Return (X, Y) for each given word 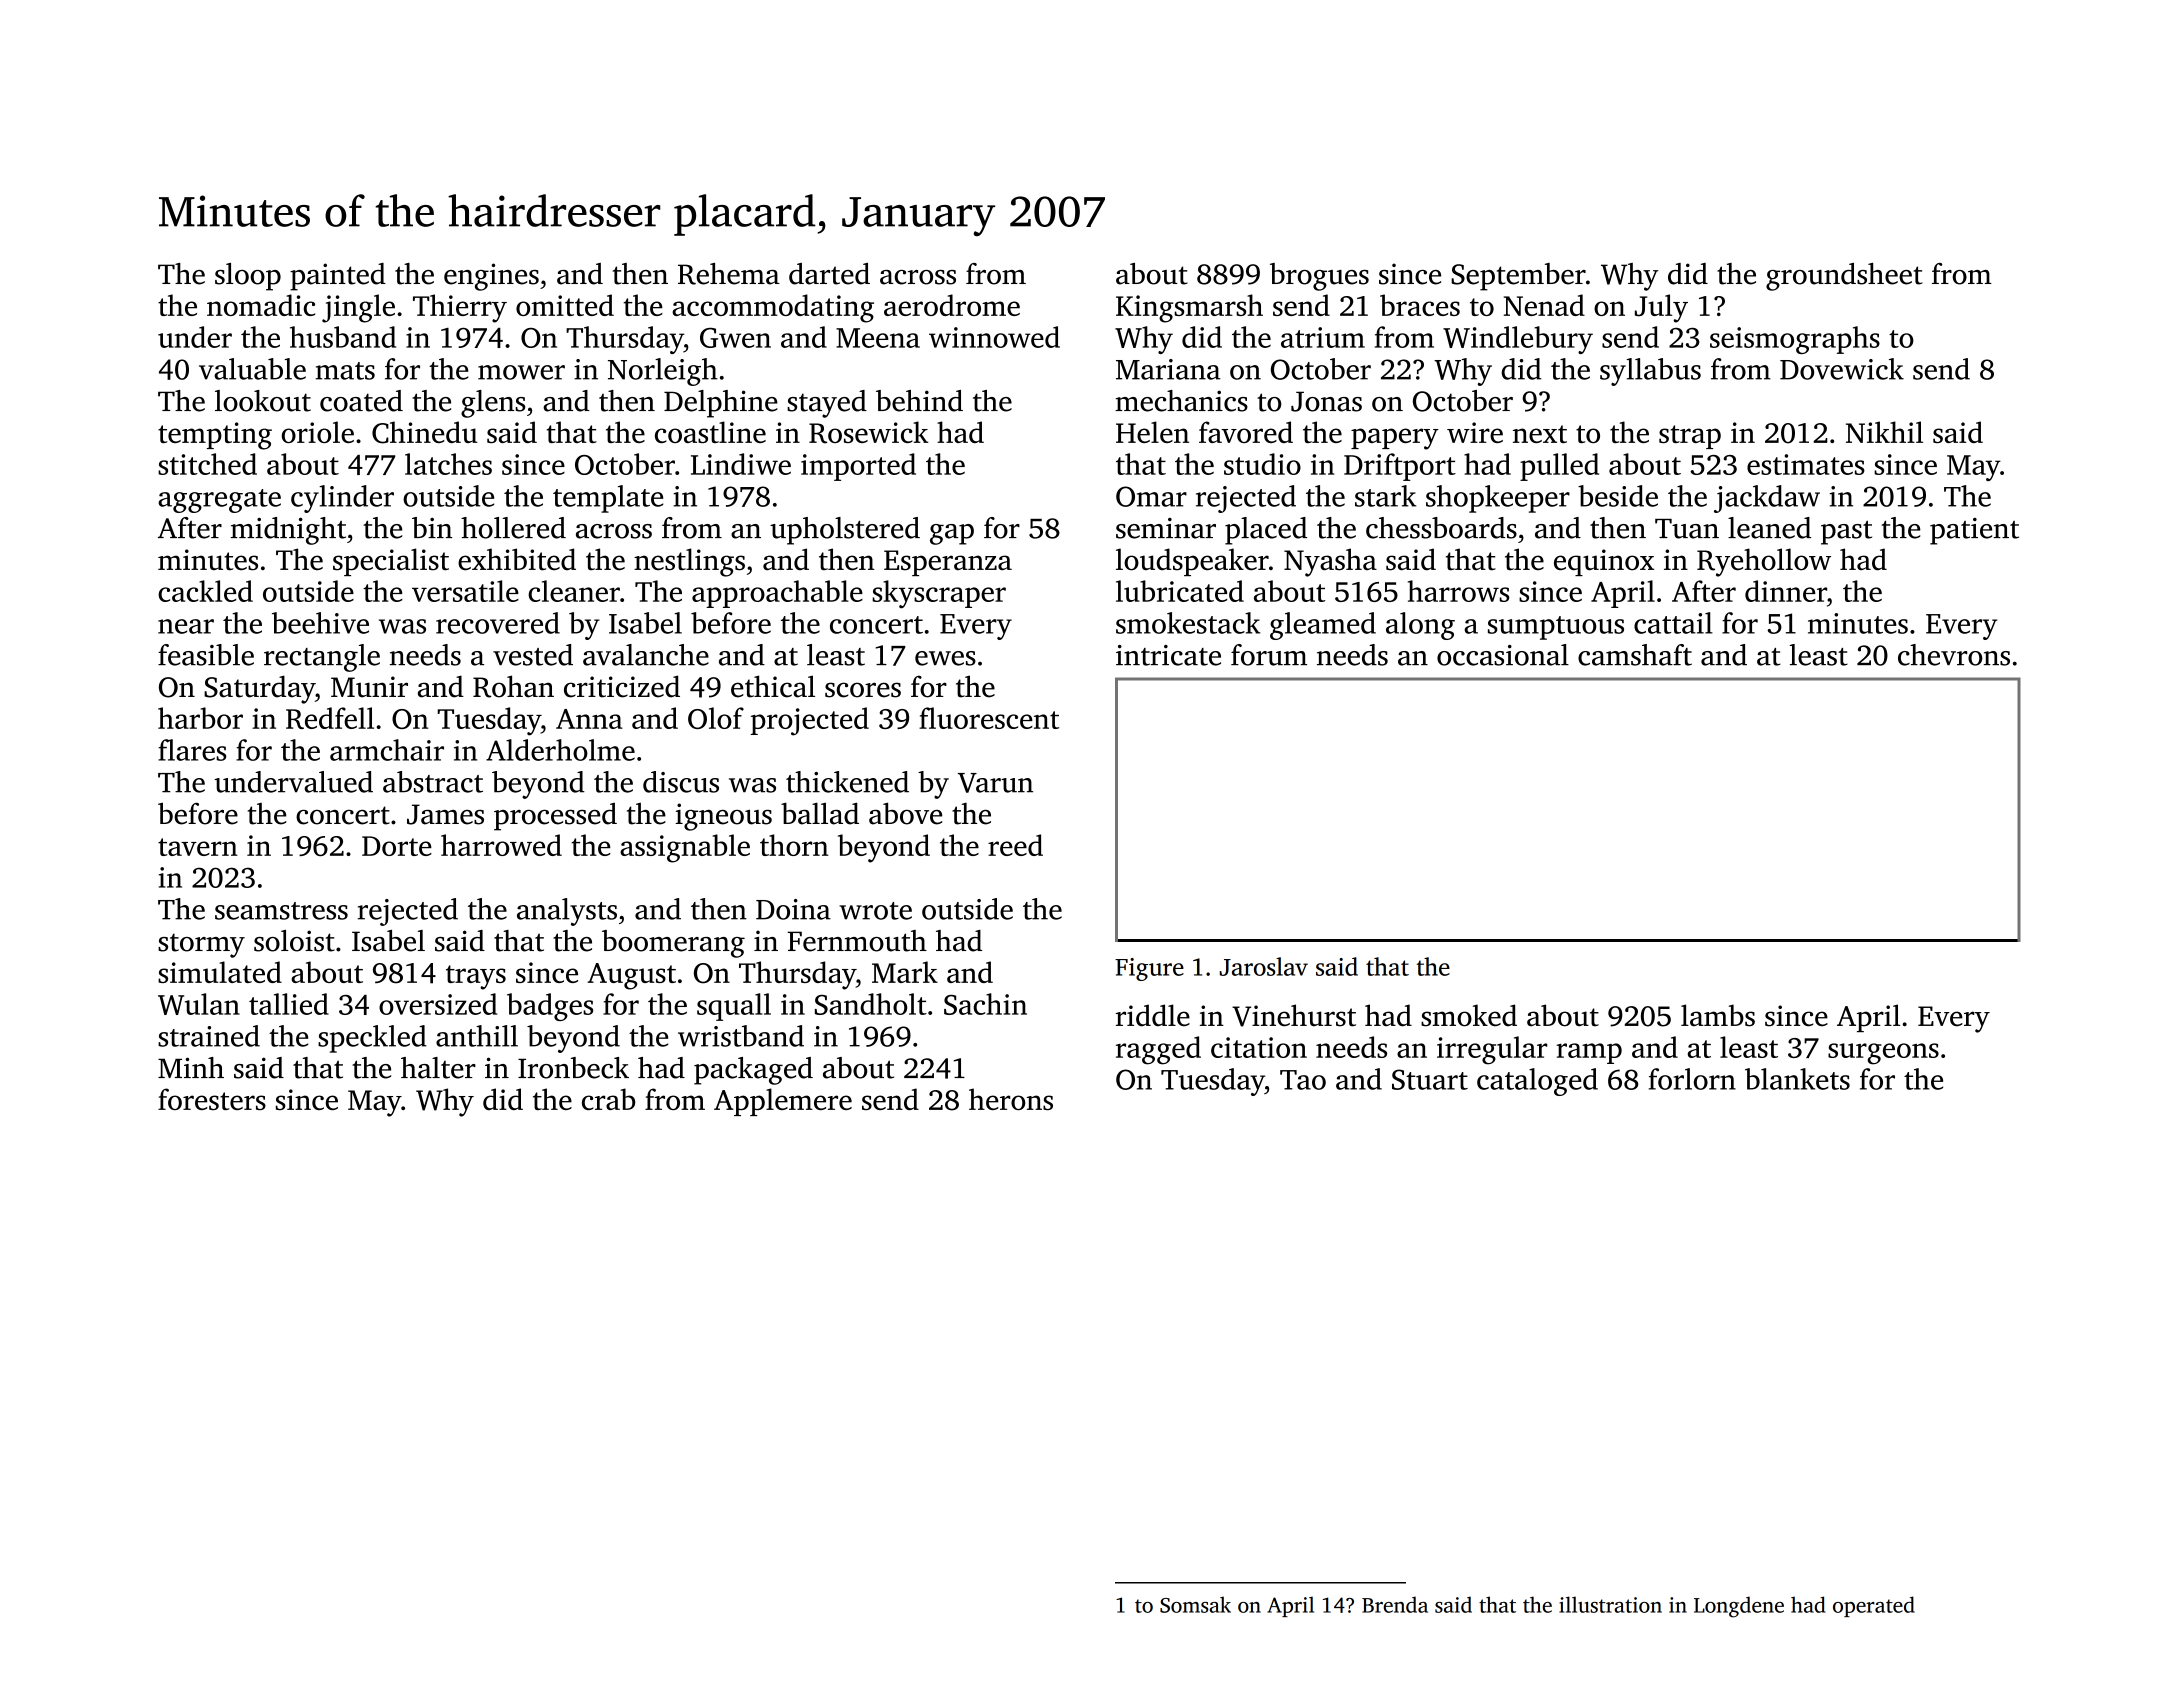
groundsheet (1844, 277)
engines (491, 277)
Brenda (1395, 1604)
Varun (995, 783)
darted (829, 274)
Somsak (1195, 1604)
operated (1874, 1606)
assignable (685, 848)
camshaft (1635, 655)
